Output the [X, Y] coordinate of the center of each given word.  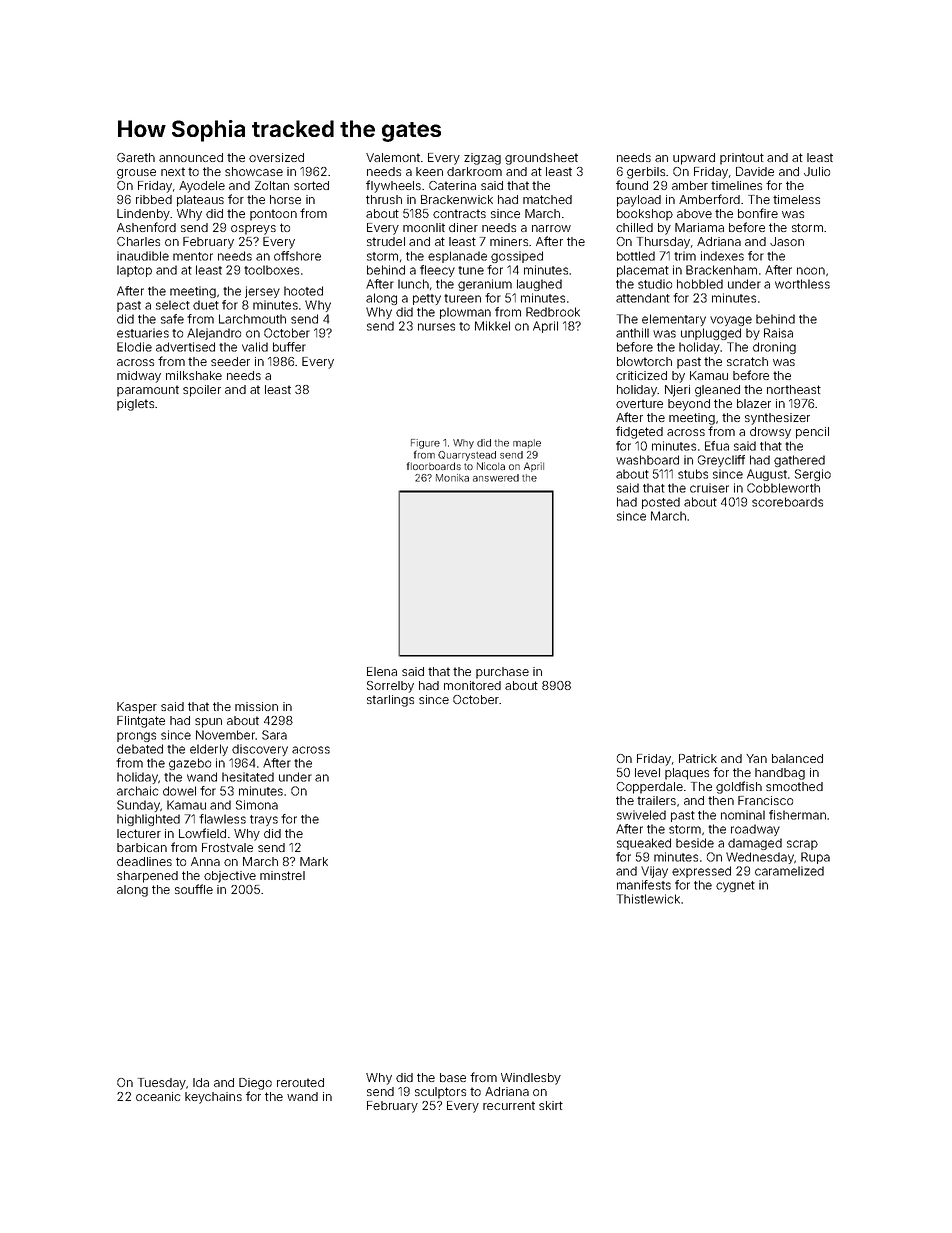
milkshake [194, 375]
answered [496, 478]
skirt [551, 1105]
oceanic [158, 1096]
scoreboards [787, 502]
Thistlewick [648, 899]
